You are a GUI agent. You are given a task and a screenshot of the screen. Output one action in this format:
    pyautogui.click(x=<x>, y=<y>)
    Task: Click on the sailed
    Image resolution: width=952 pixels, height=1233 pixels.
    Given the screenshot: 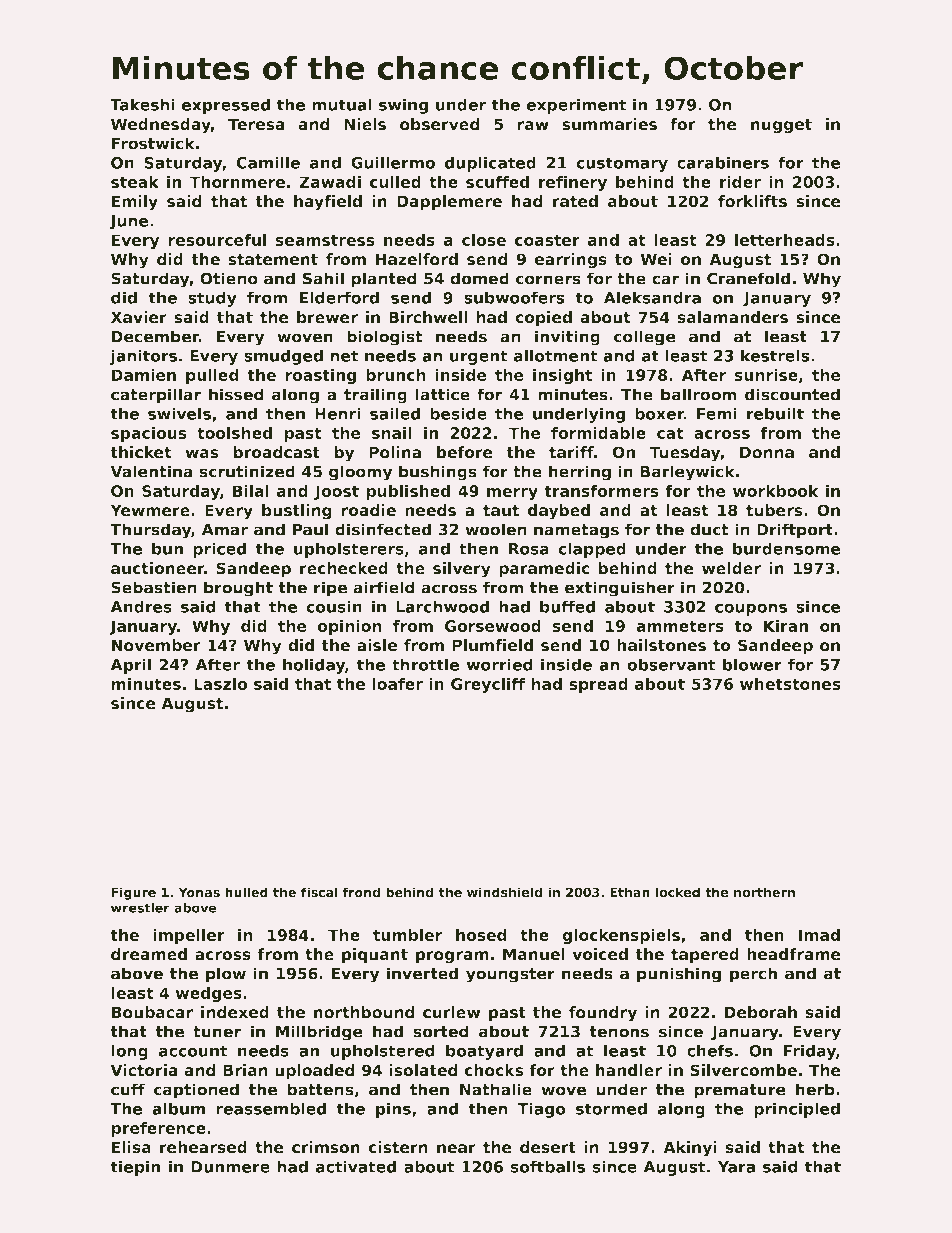 What is the action you would take?
    pyautogui.click(x=395, y=413)
